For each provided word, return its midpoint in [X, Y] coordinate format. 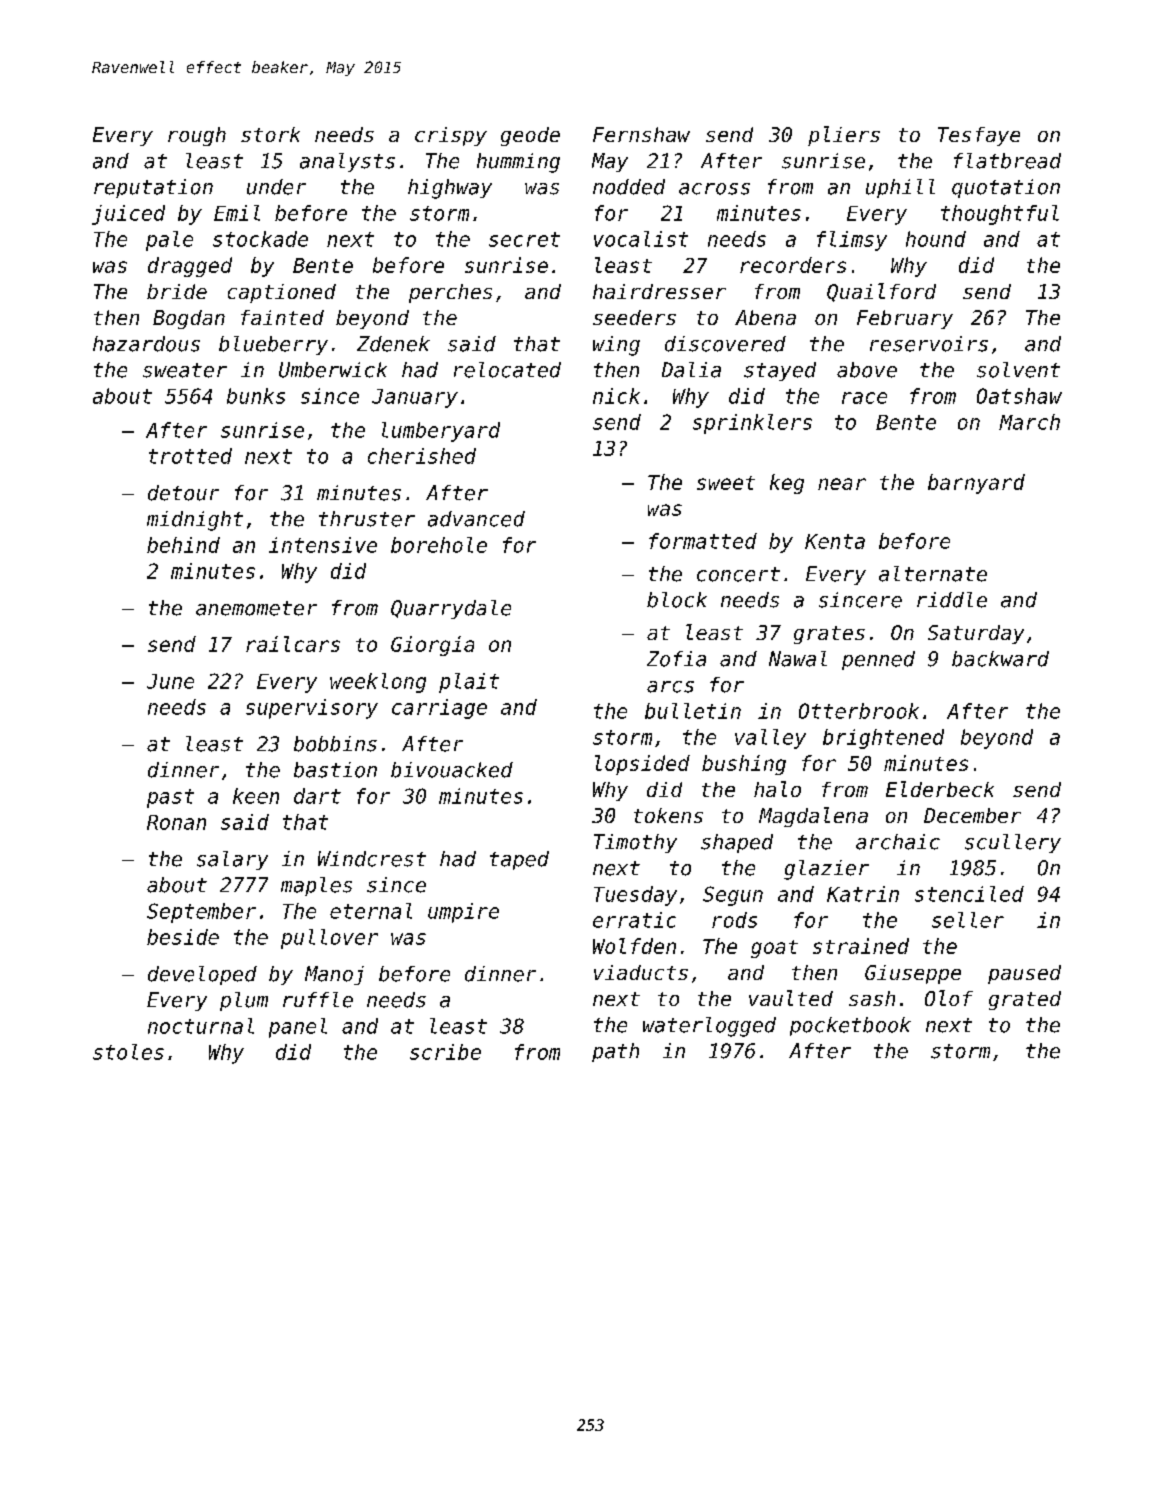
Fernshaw [641, 134]
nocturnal [201, 1026]
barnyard [976, 484]
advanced [476, 519]
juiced [128, 215]
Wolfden [634, 946]
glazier [826, 870]
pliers [844, 136]
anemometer [256, 608]
